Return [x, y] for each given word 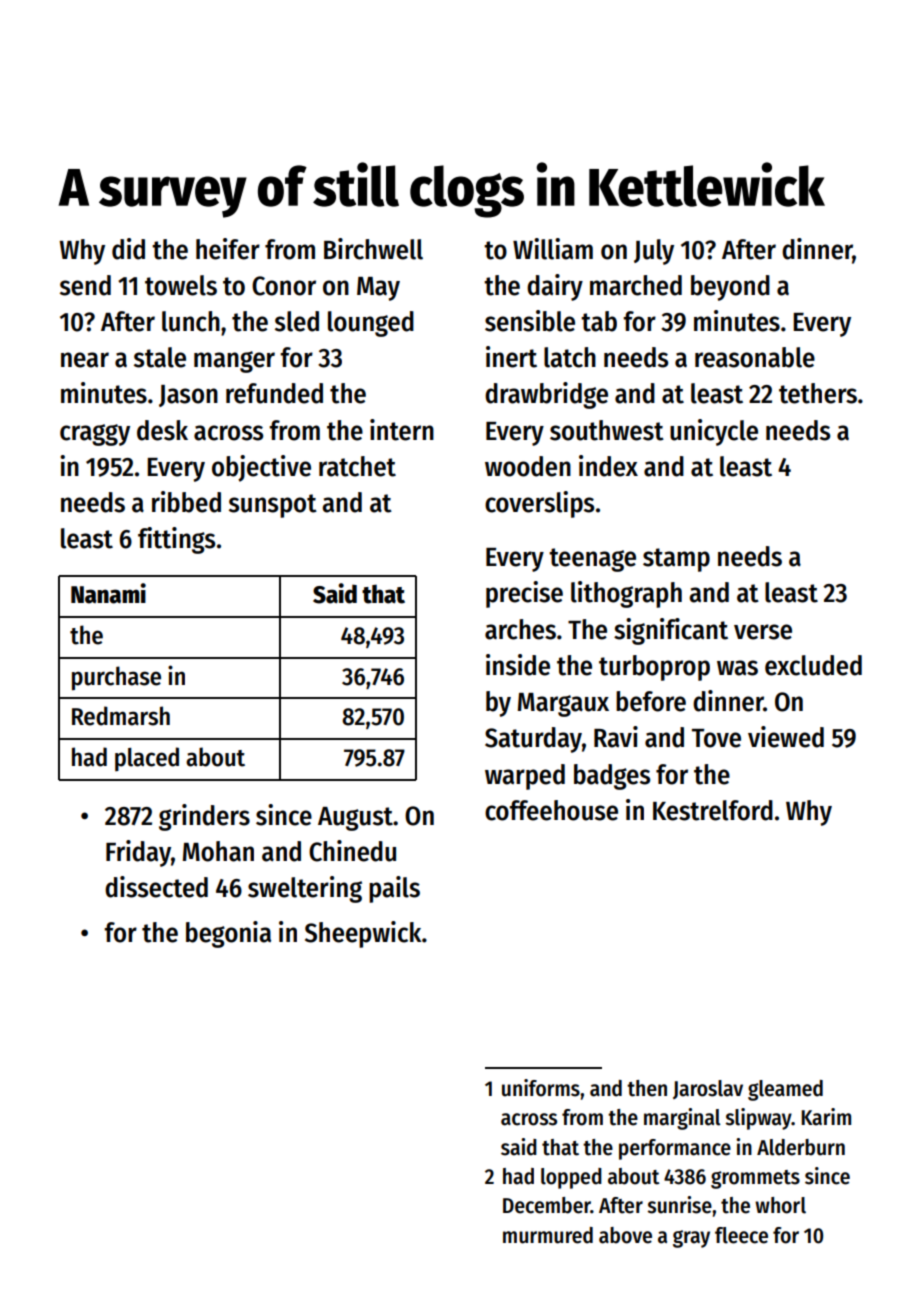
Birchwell [373, 249]
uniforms [541, 1088]
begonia [228, 934]
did [128, 249]
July [654, 252]
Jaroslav [708, 1089]
